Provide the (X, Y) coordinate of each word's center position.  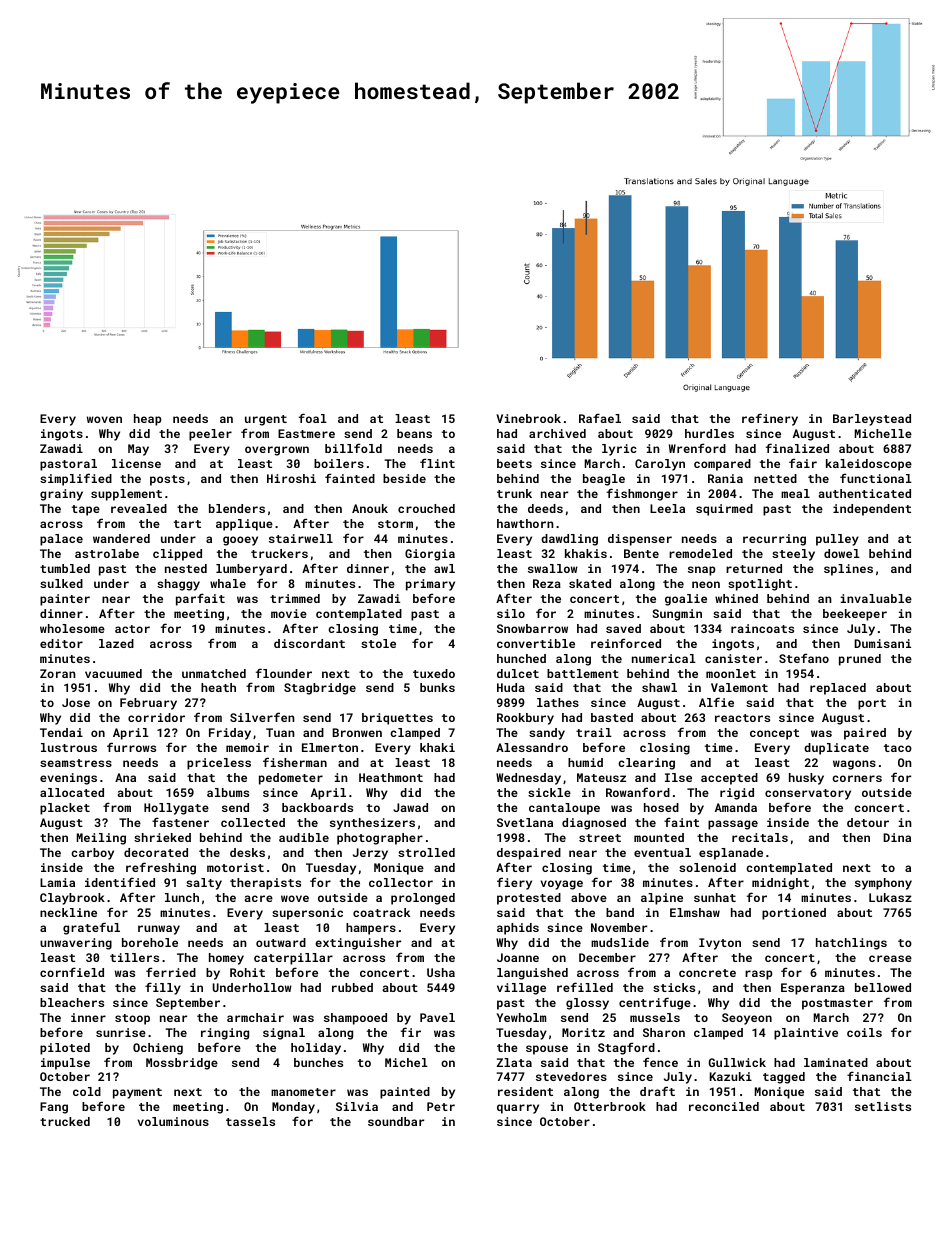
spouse (547, 1050)
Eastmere (306, 433)
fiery (514, 883)
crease (890, 958)
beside (404, 478)
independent (872, 510)
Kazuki (731, 1076)
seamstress (76, 763)
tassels (250, 1121)
